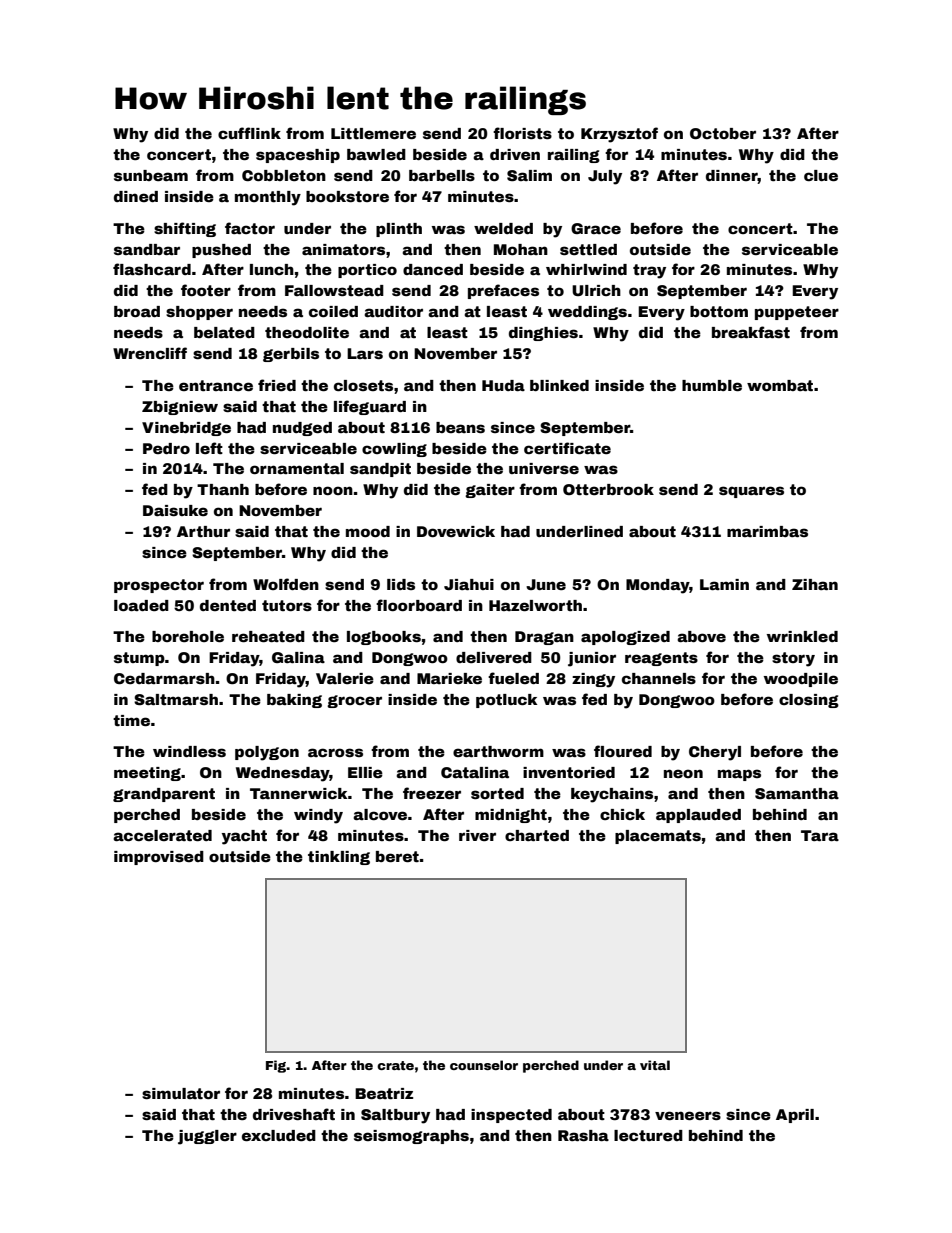  I want to click on accelerated, so click(162, 835).
